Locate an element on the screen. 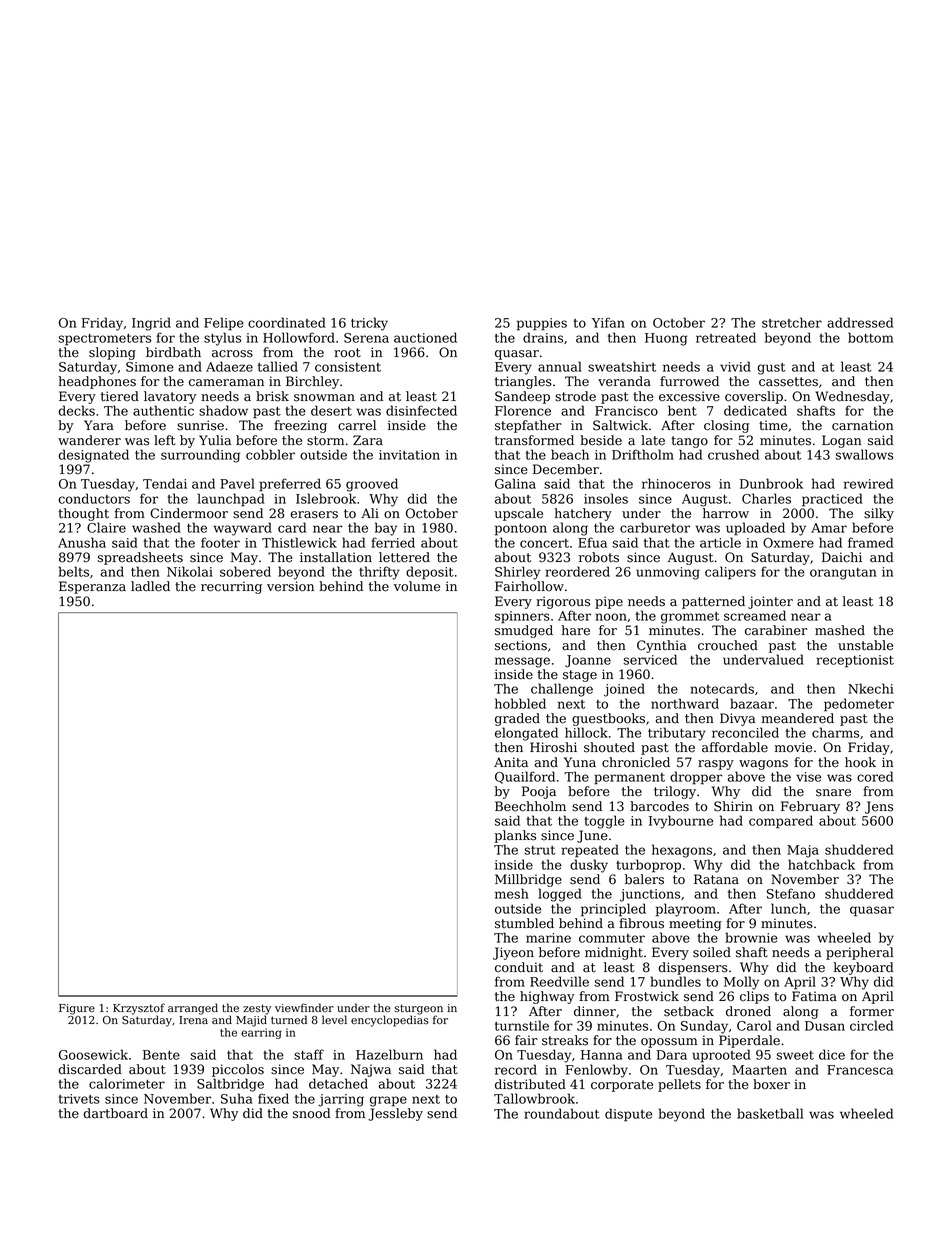 This screenshot has width=952, height=1233. Hanna is located at coordinates (602, 1055).
